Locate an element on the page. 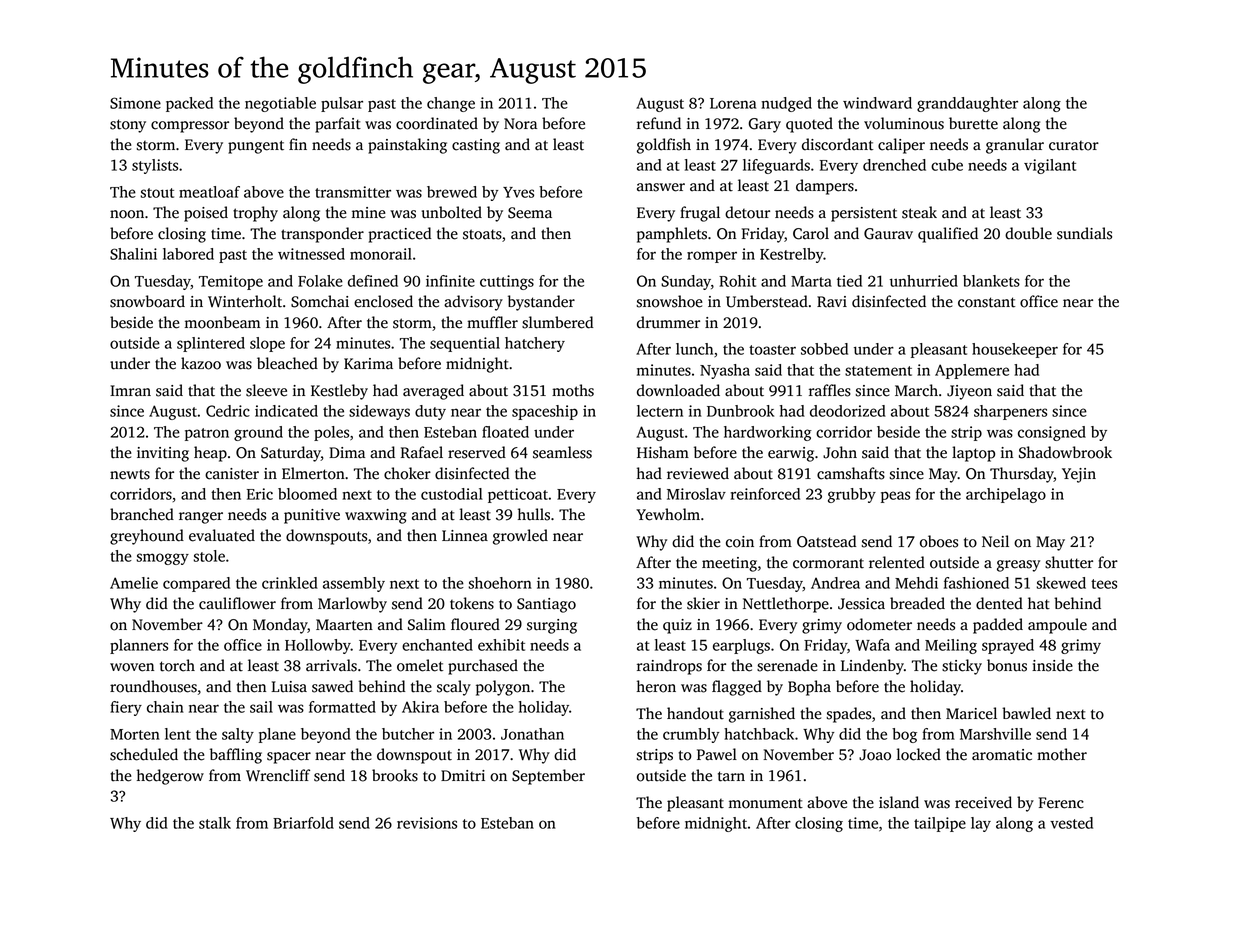 This document has height=952, width=1233. Yejin is located at coordinates (1079, 475).
